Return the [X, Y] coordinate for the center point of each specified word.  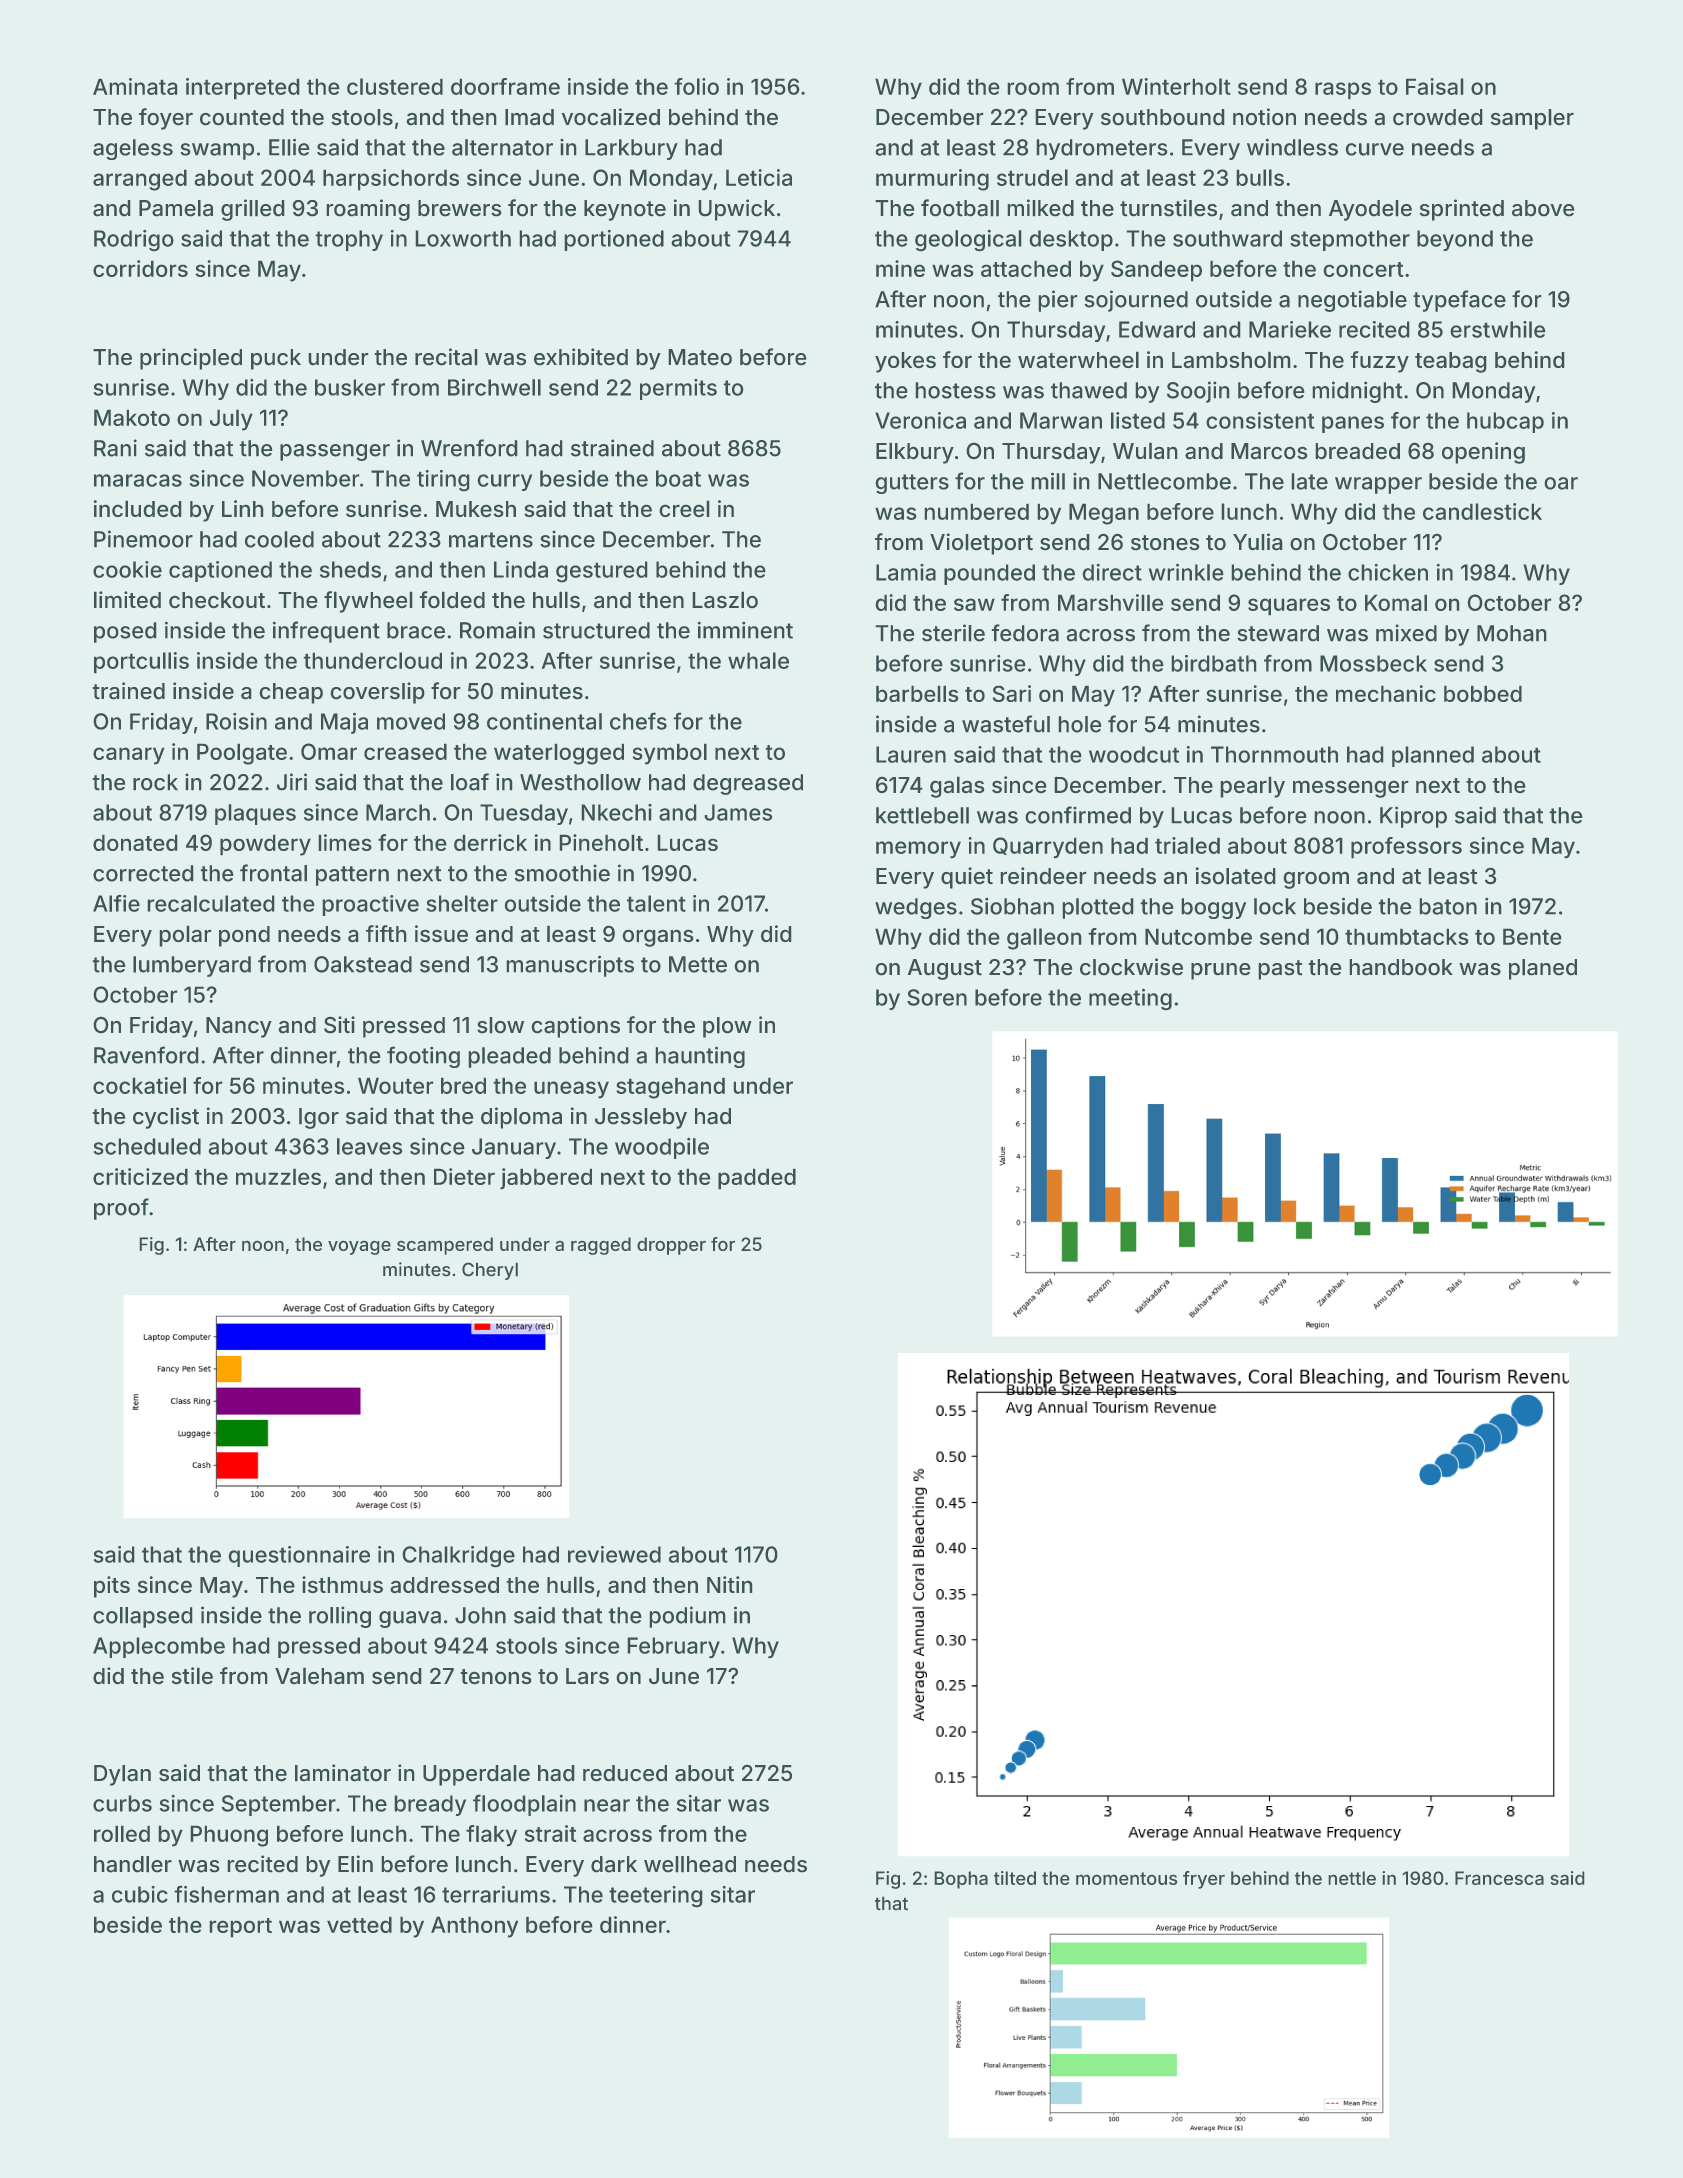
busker [350, 387]
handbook [1401, 967]
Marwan [1061, 420]
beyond [1455, 240]
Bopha [961, 1880]
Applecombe [159, 1647]
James [738, 812]
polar [185, 936]
